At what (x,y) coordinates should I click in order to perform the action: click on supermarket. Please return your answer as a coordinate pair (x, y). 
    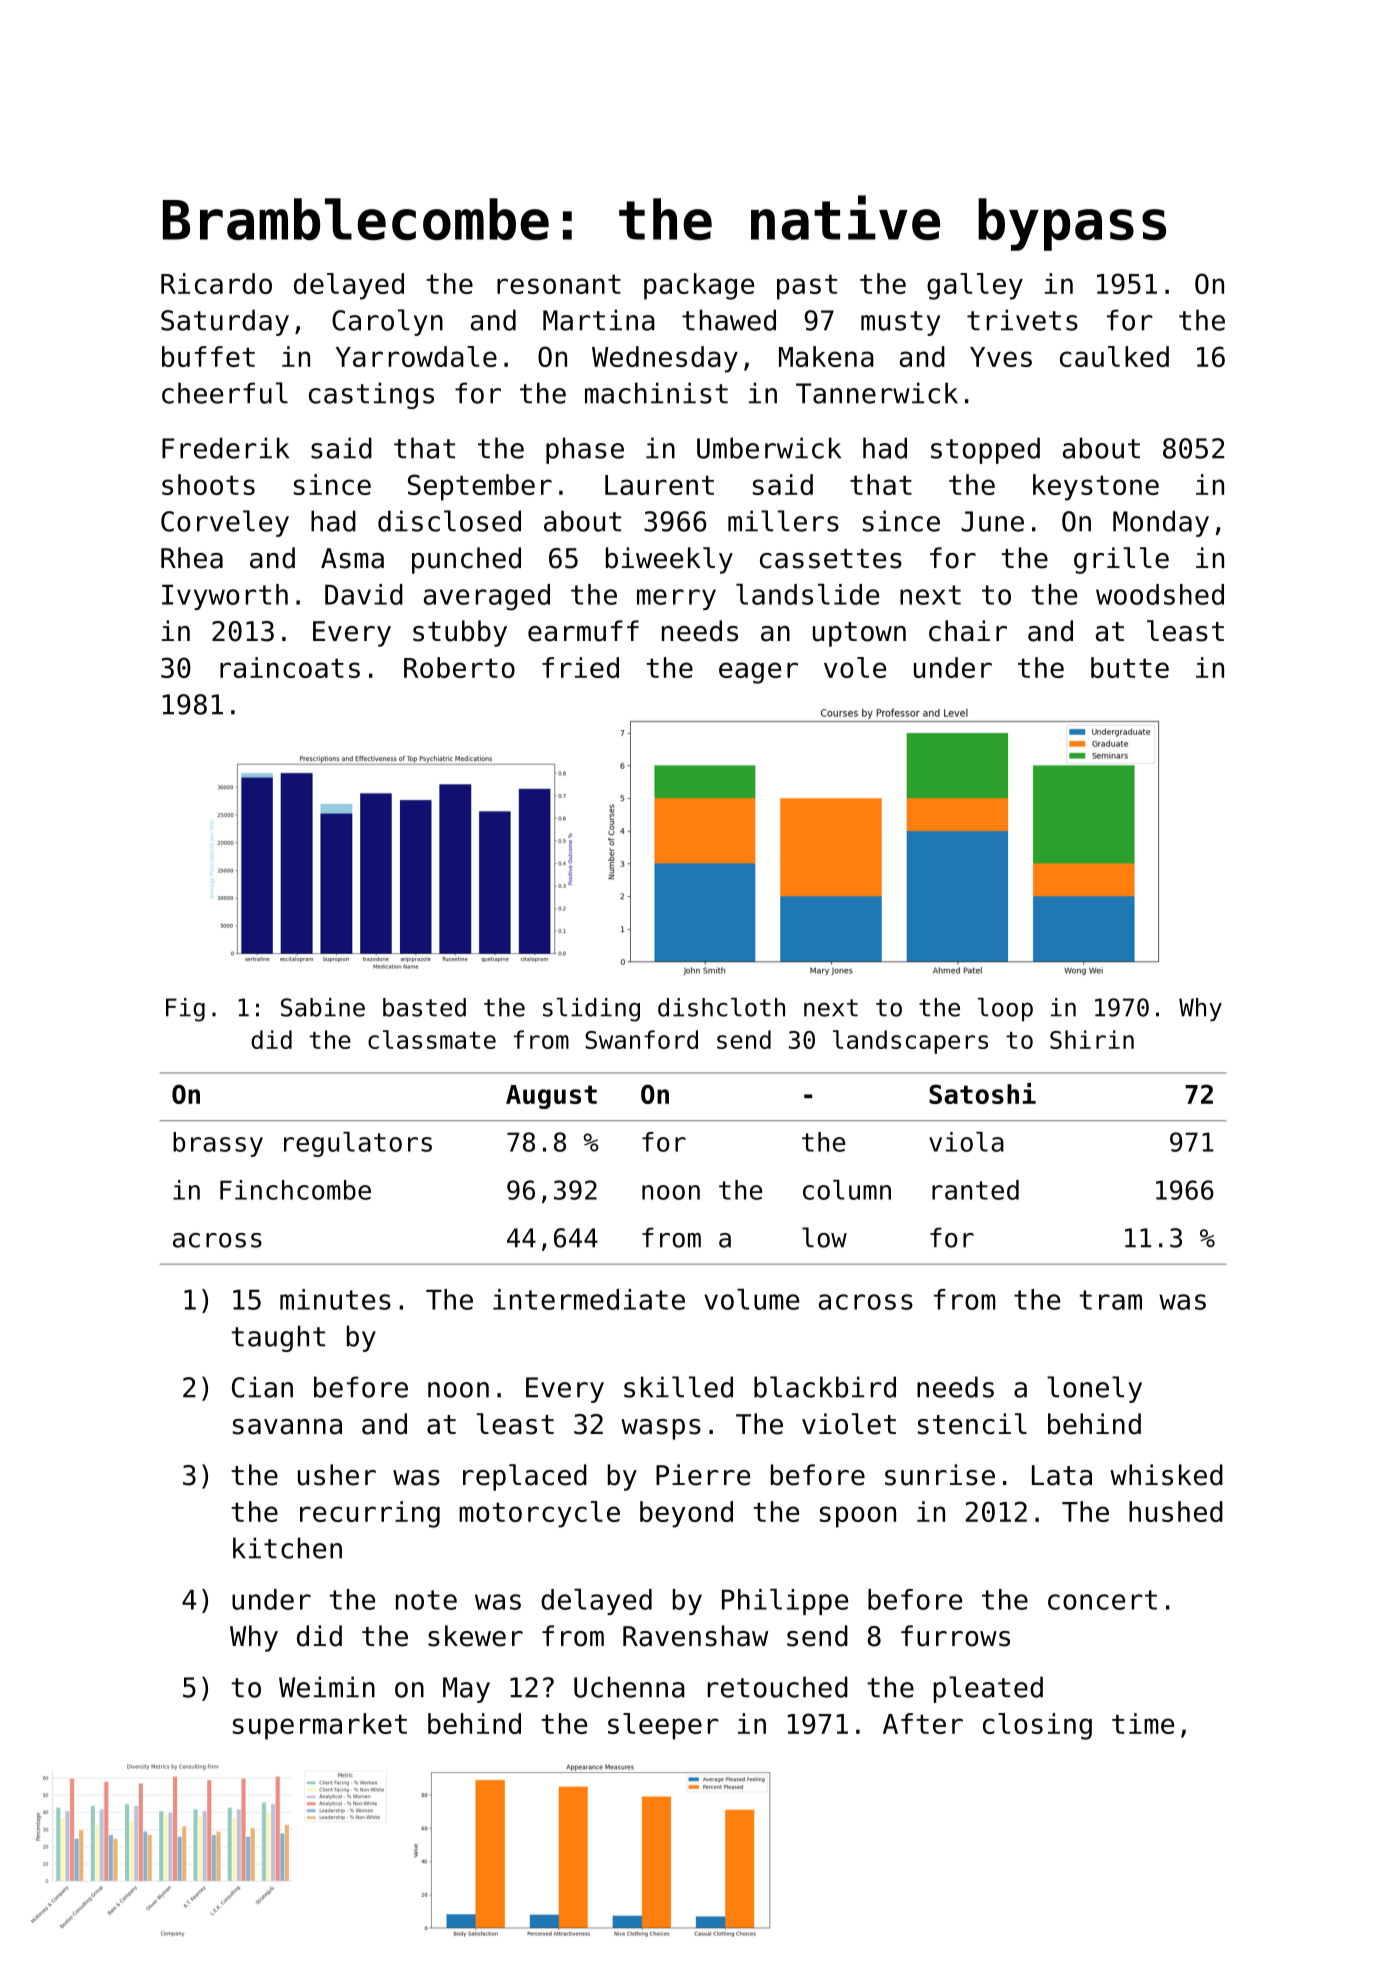
    Looking at the image, I should click on (320, 1726).
